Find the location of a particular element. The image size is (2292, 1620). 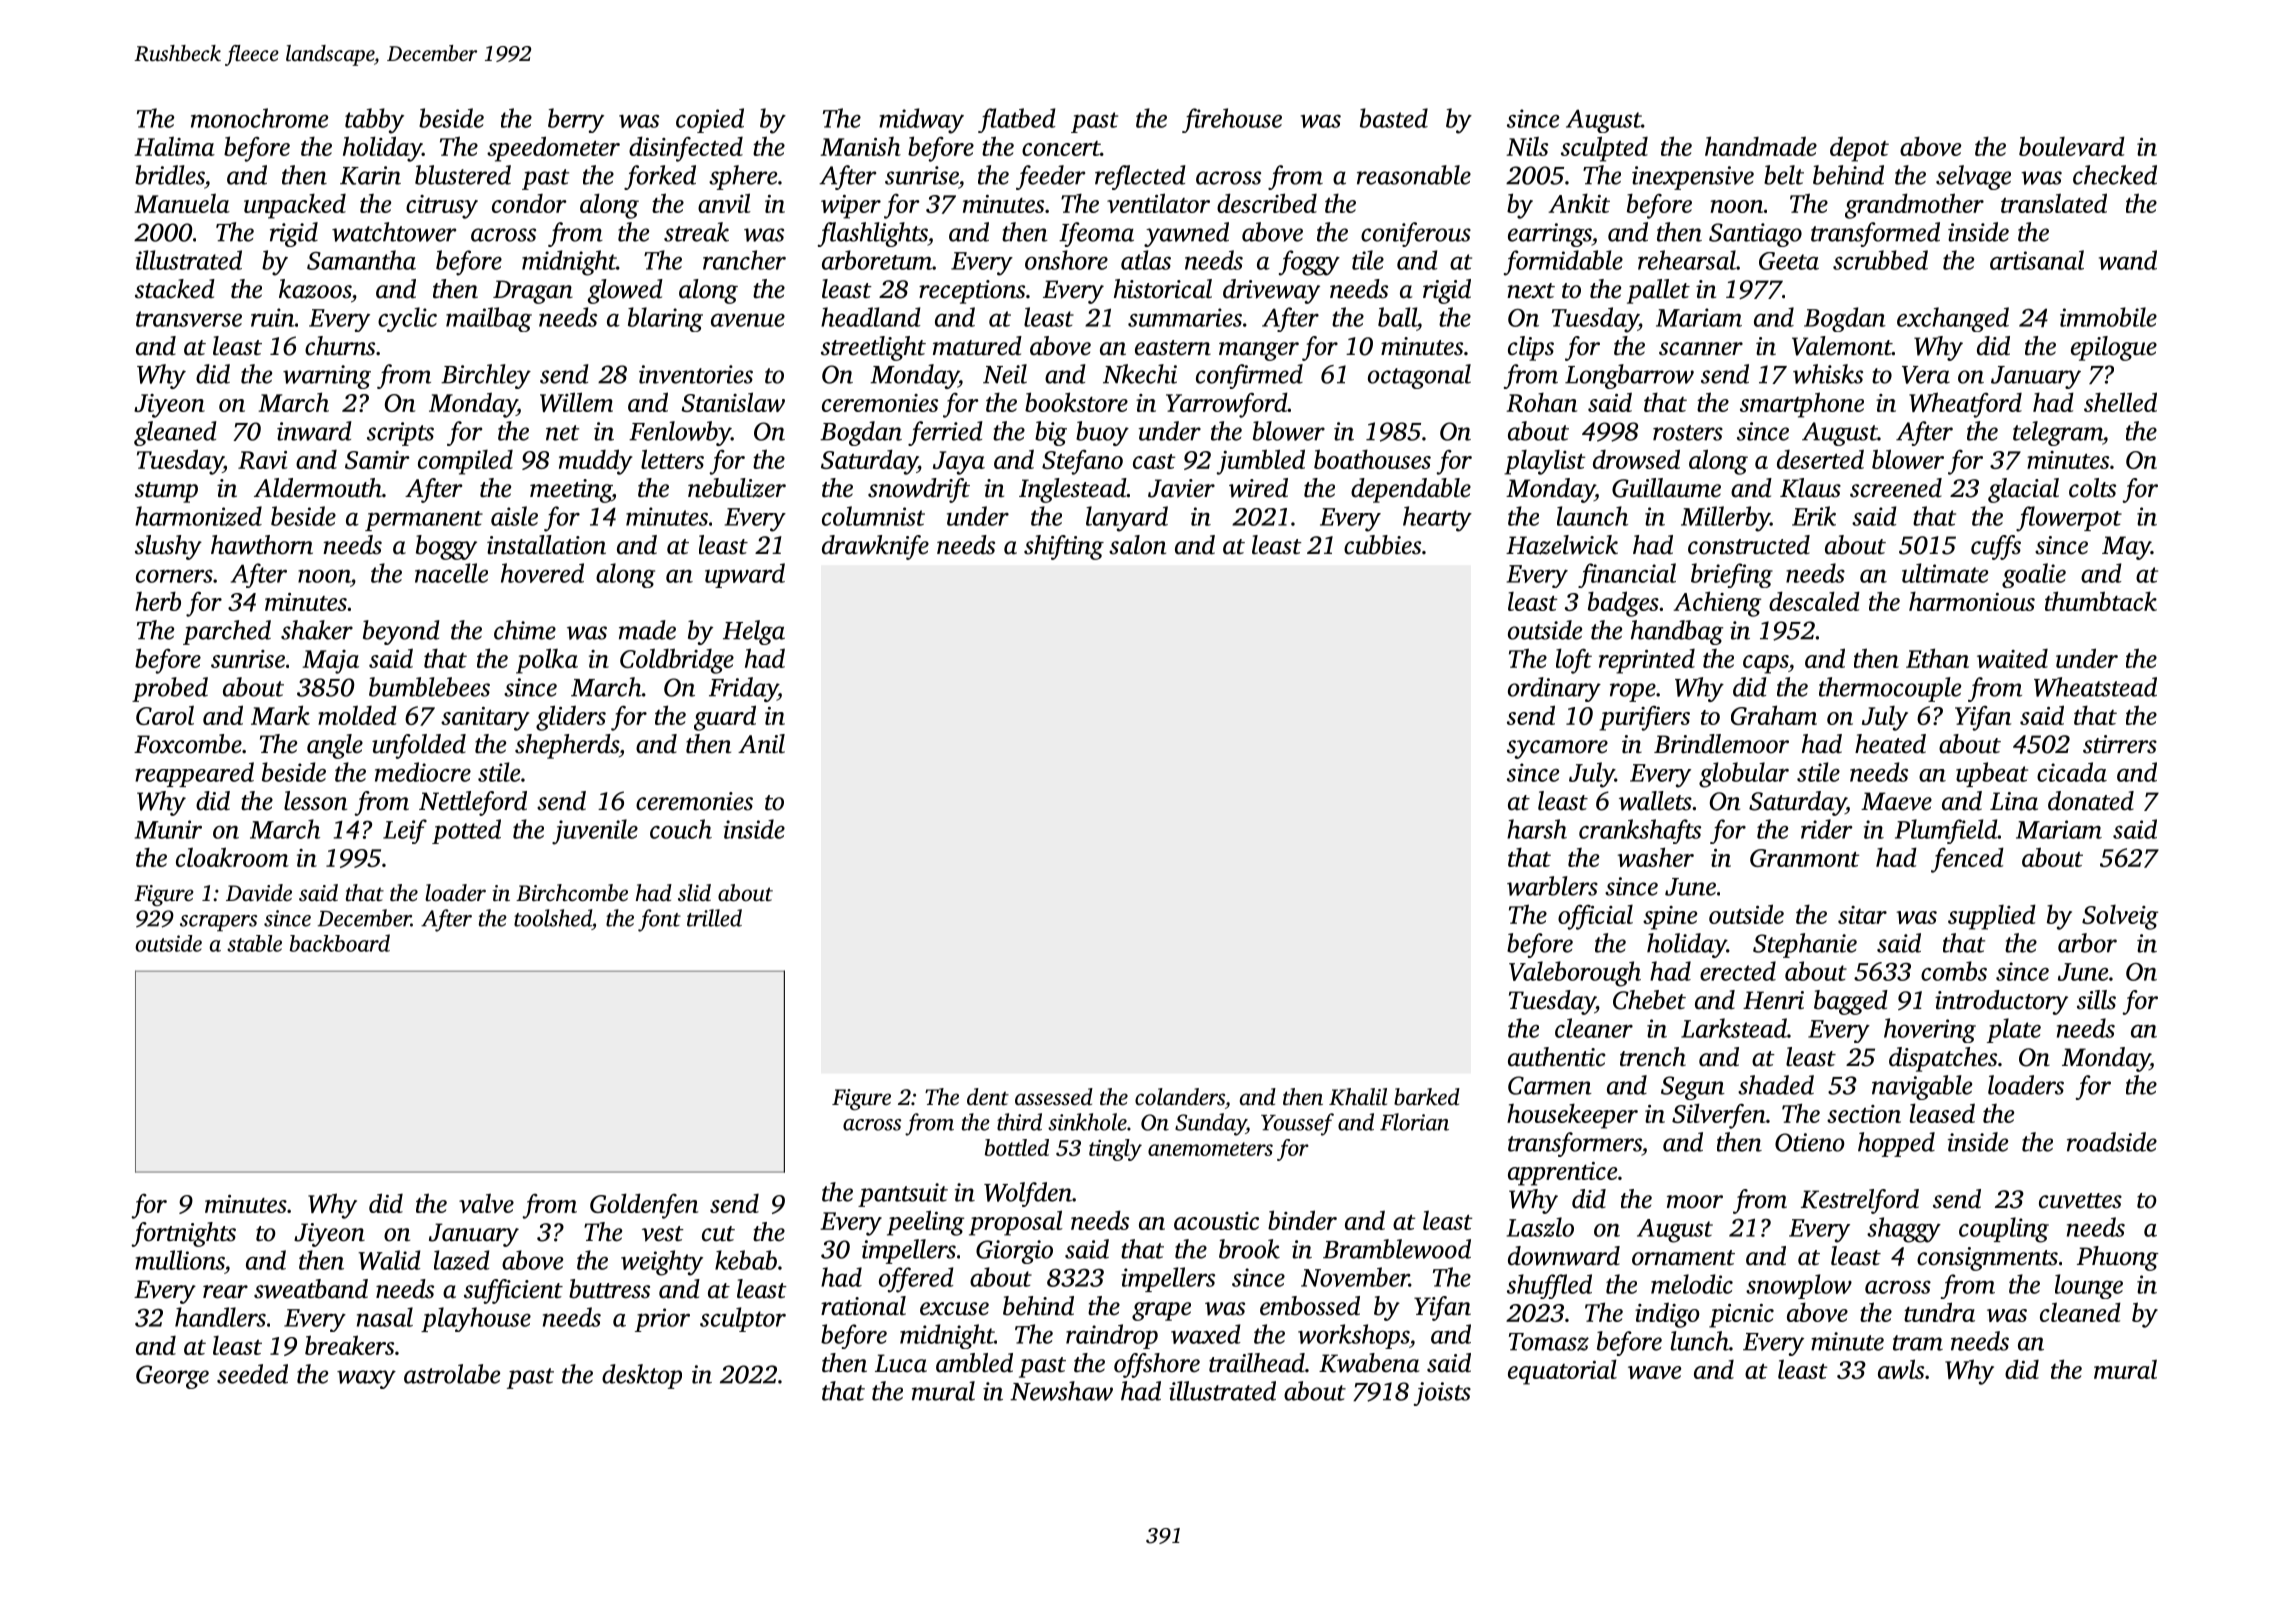

Karin is located at coordinates (370, 175).
